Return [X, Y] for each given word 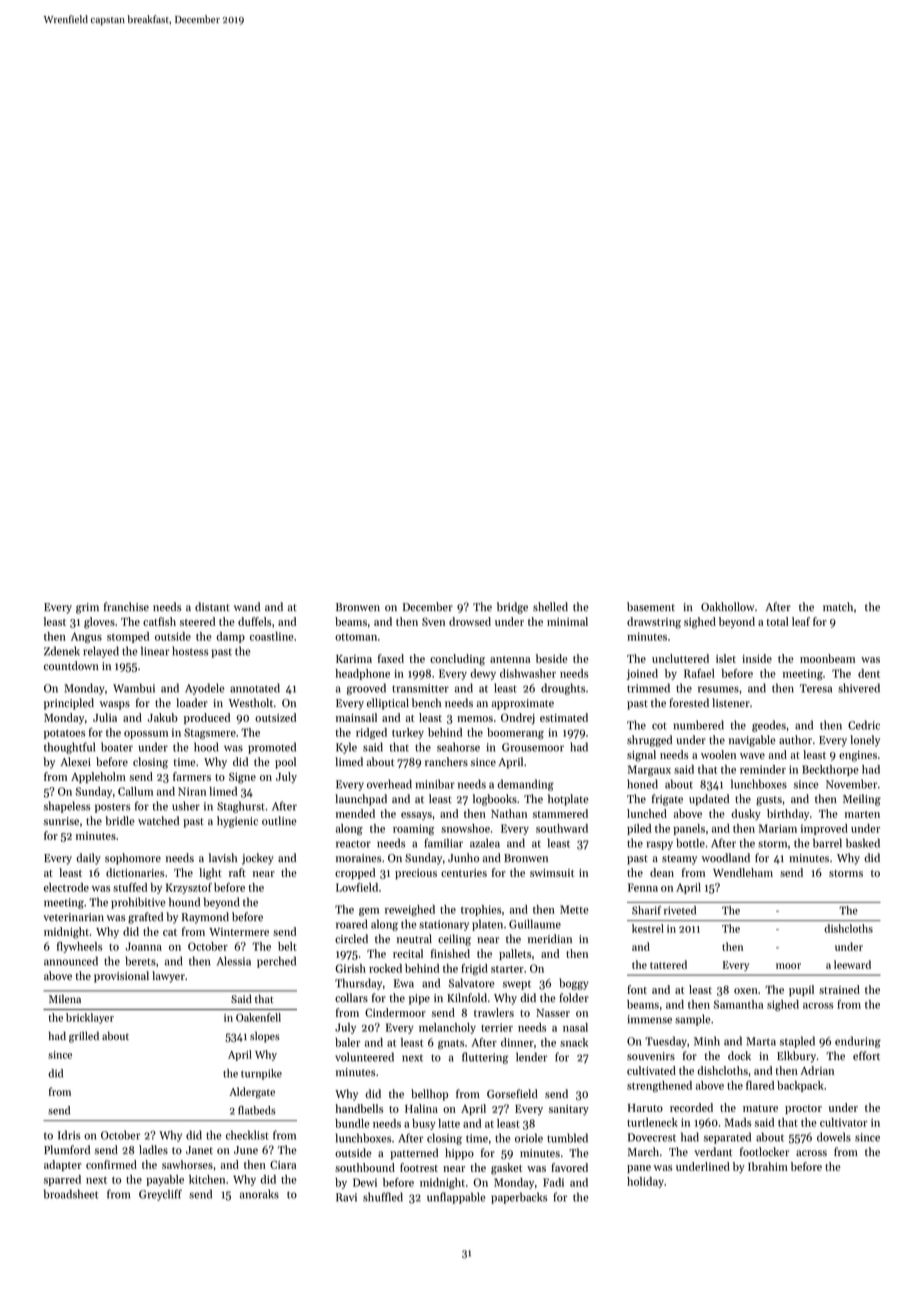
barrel [827, 843]
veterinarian [73, 917]
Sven [433, 621]
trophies [481, 910]
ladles [153, 1149]
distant [212, 606]
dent [869, 673]
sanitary [569, 1110]
